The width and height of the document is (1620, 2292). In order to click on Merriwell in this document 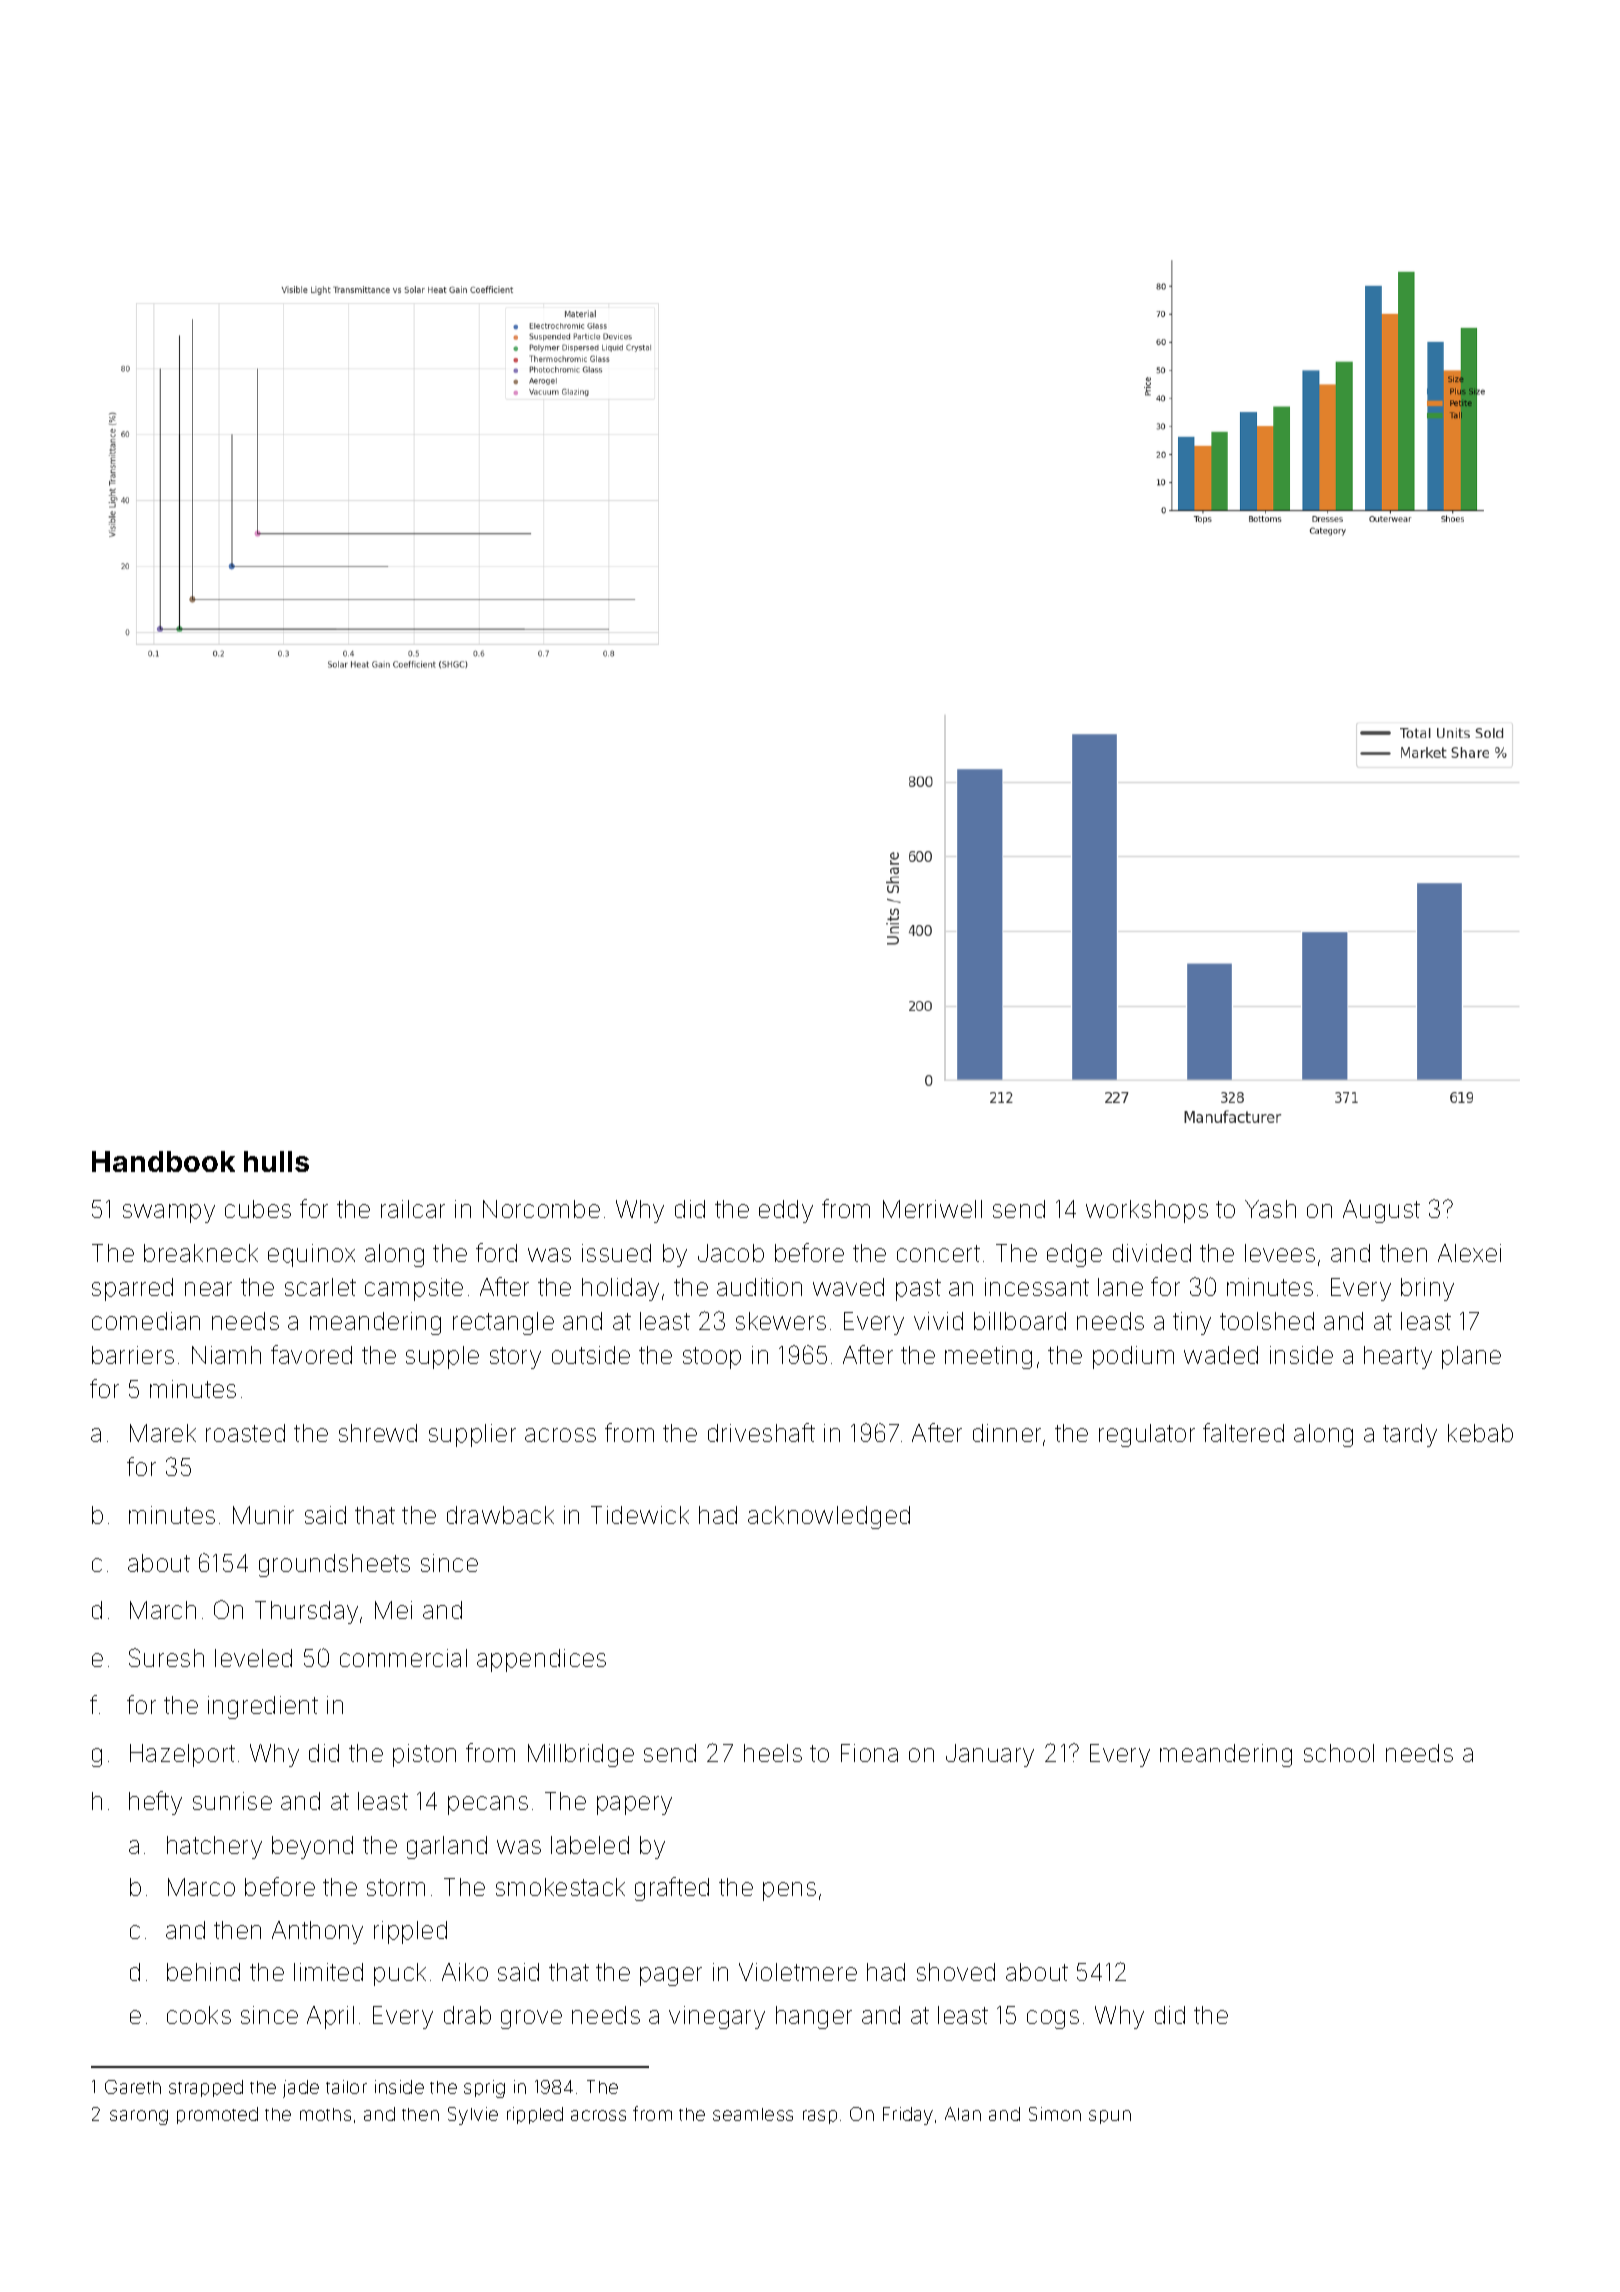, I will do `click(932, 1209)`.
